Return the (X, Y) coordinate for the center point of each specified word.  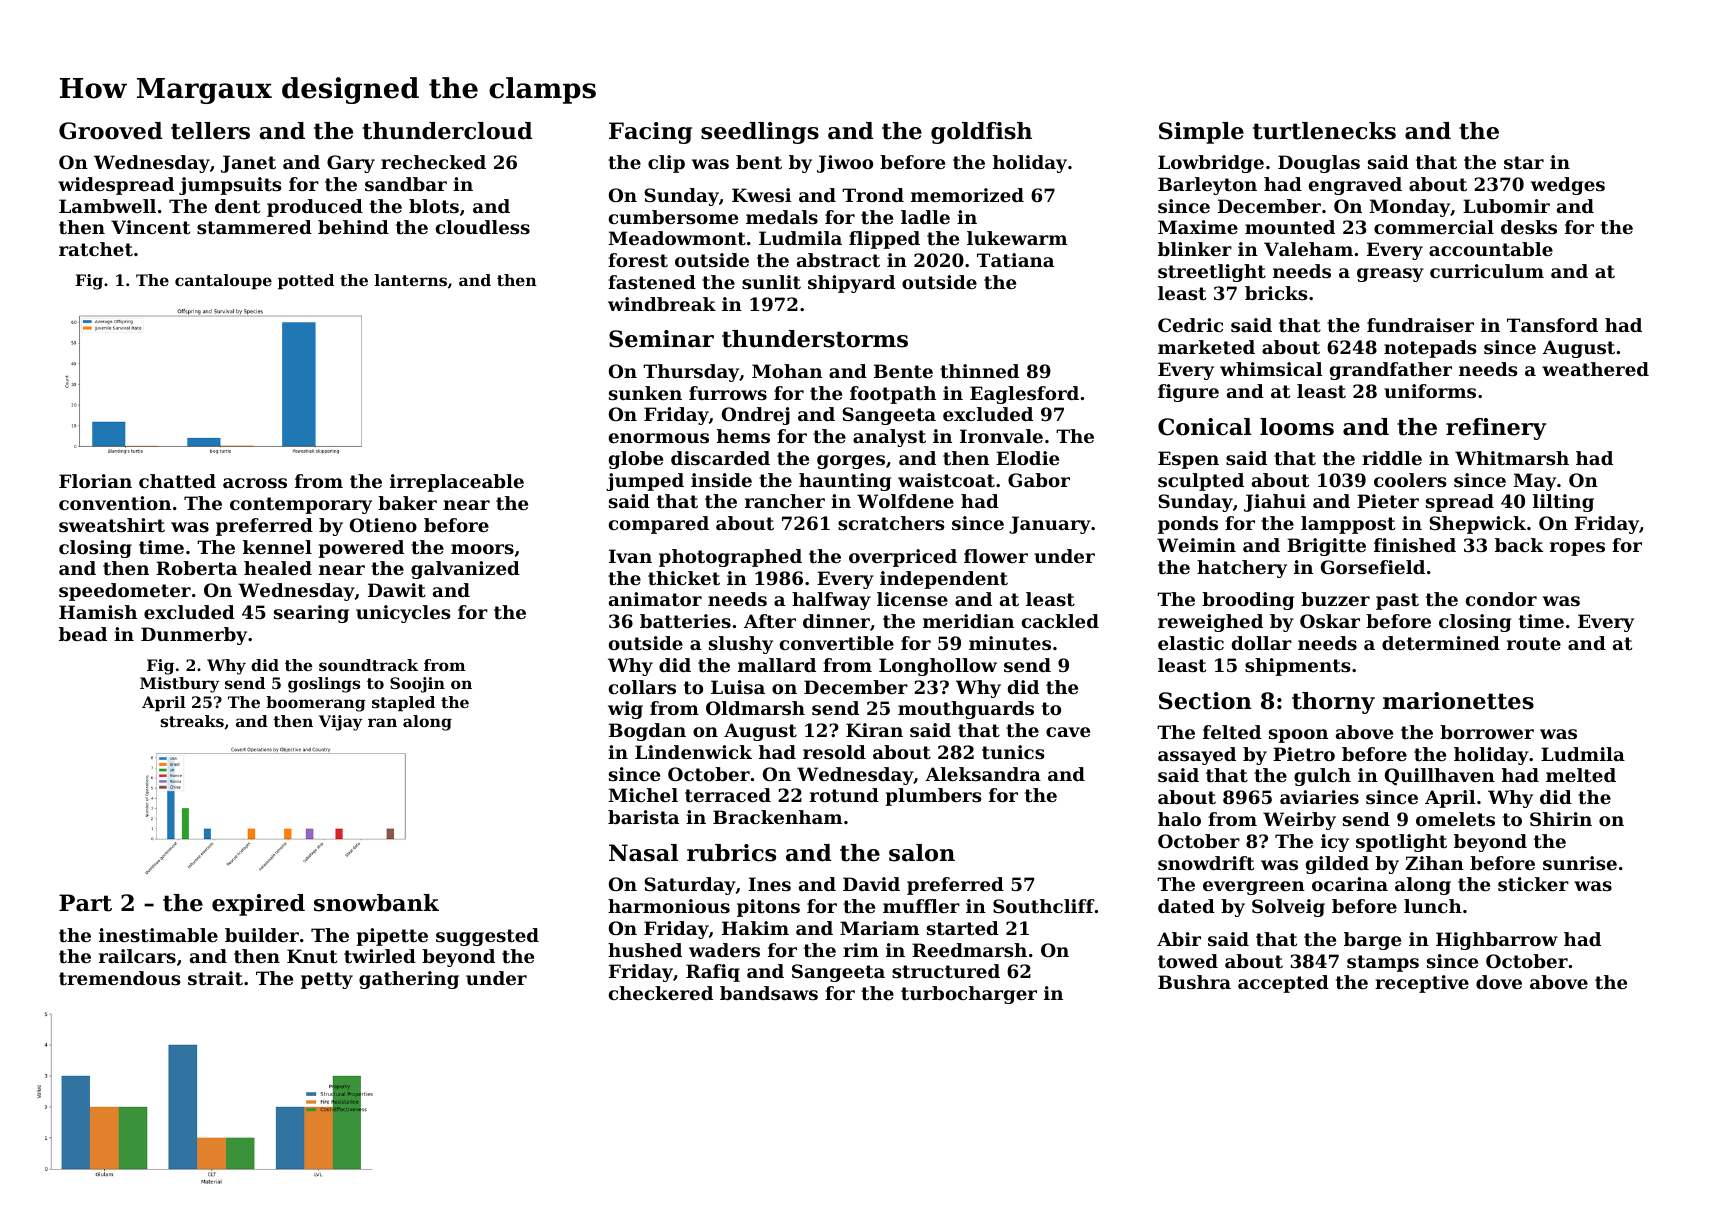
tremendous (120, 978)
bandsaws (769, 993)
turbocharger (969, 995)
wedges (1568, 186)
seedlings (760, 133)
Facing (650, 133)
